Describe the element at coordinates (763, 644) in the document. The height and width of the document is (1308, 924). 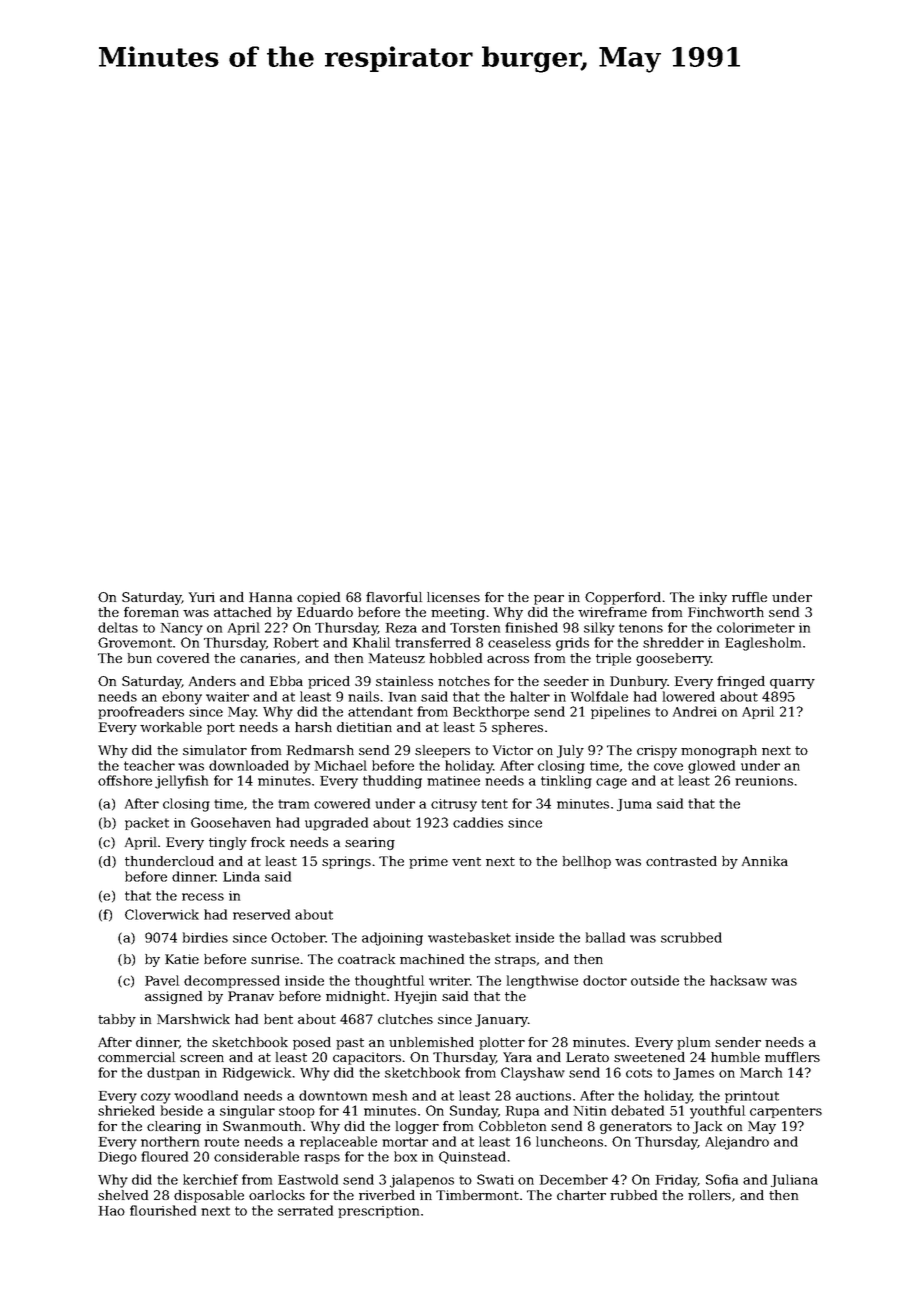
I see `Eaglesholm` at that location.
